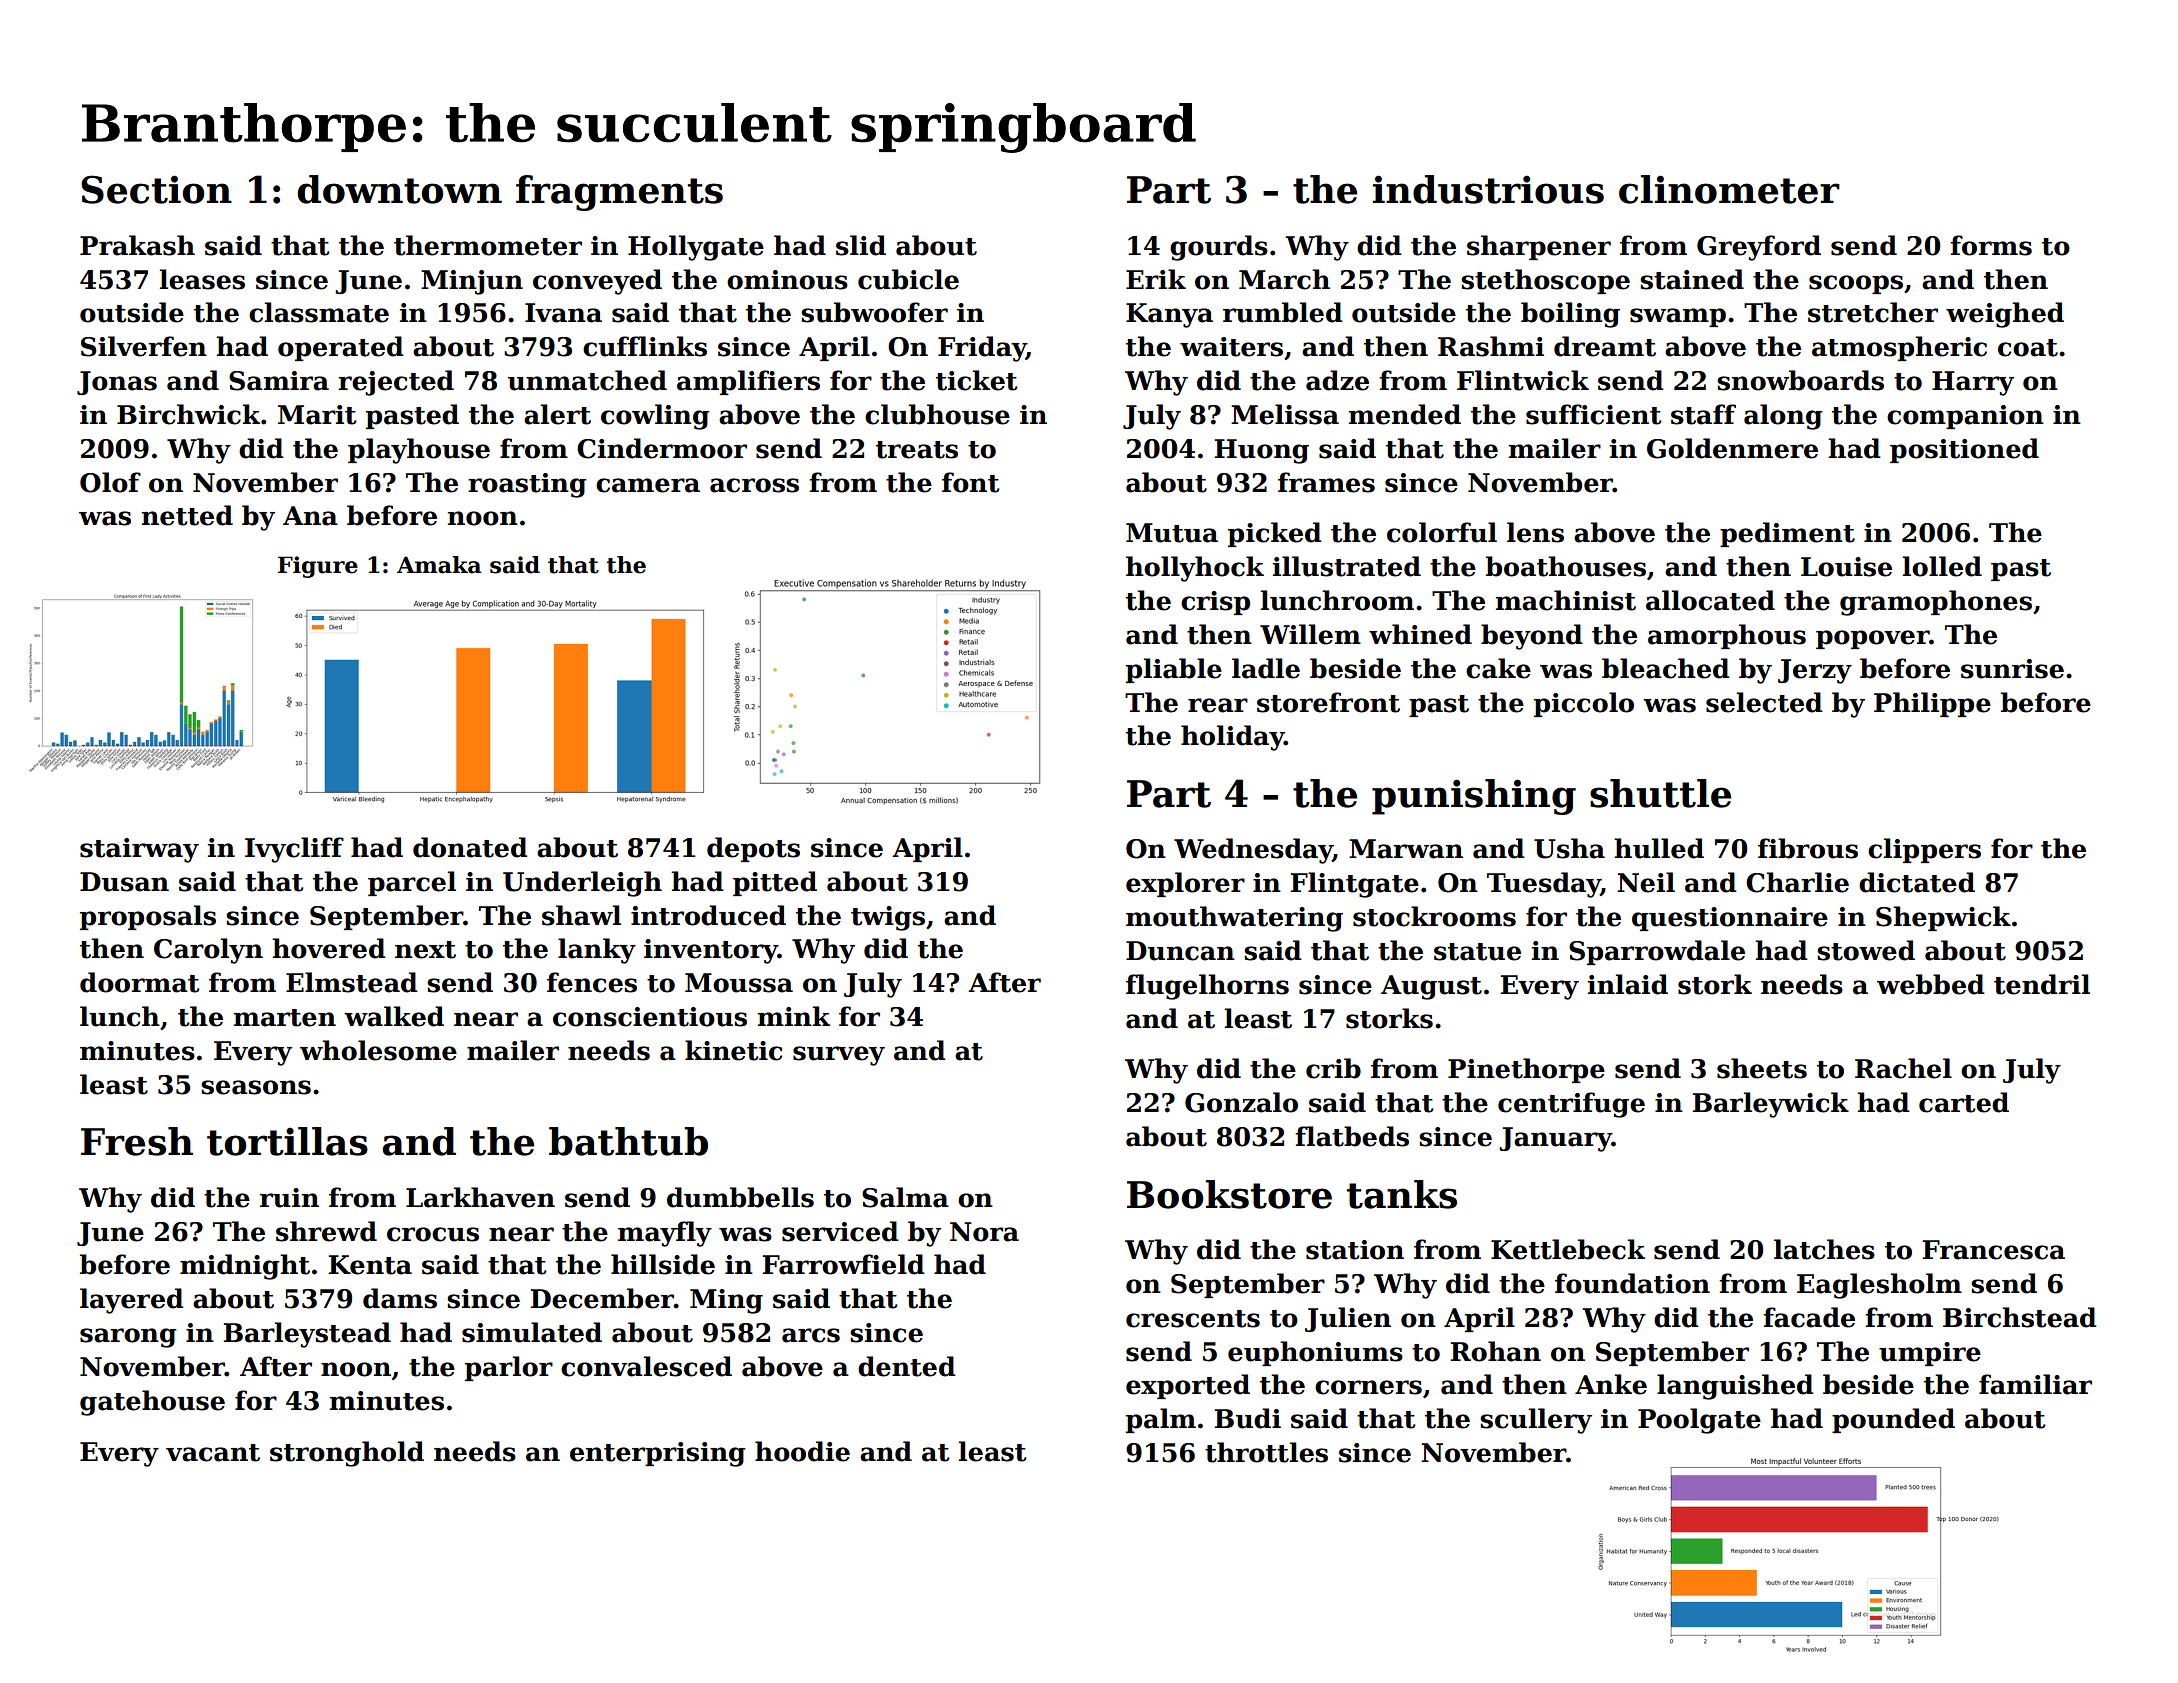 The image size is (2178, 1683). What do you see at coordinates (470, 847) in the image?
I see `donated` at bounding box center [470, 847].
